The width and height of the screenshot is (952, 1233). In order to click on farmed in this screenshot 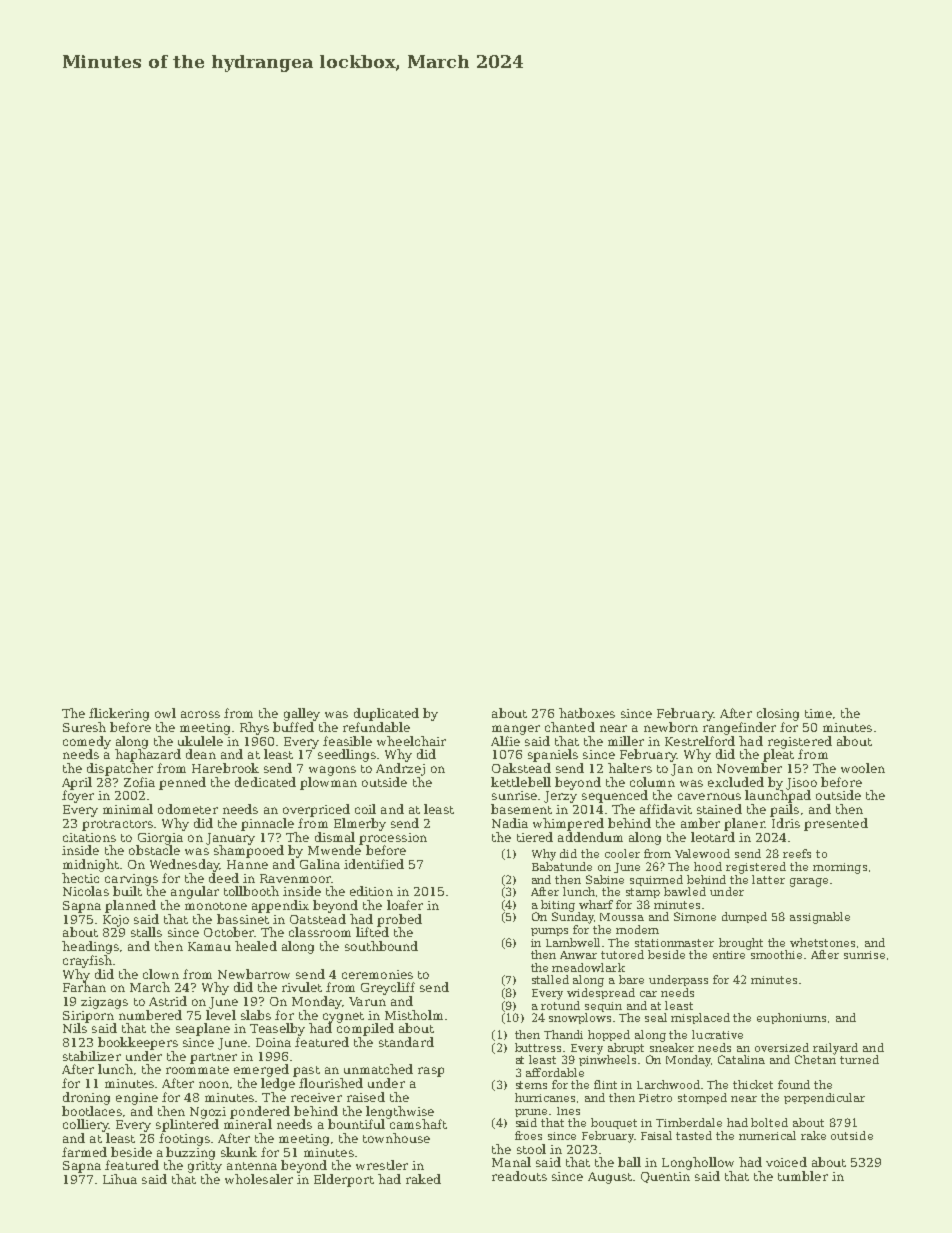, I will do `click(84, 1152)`.
